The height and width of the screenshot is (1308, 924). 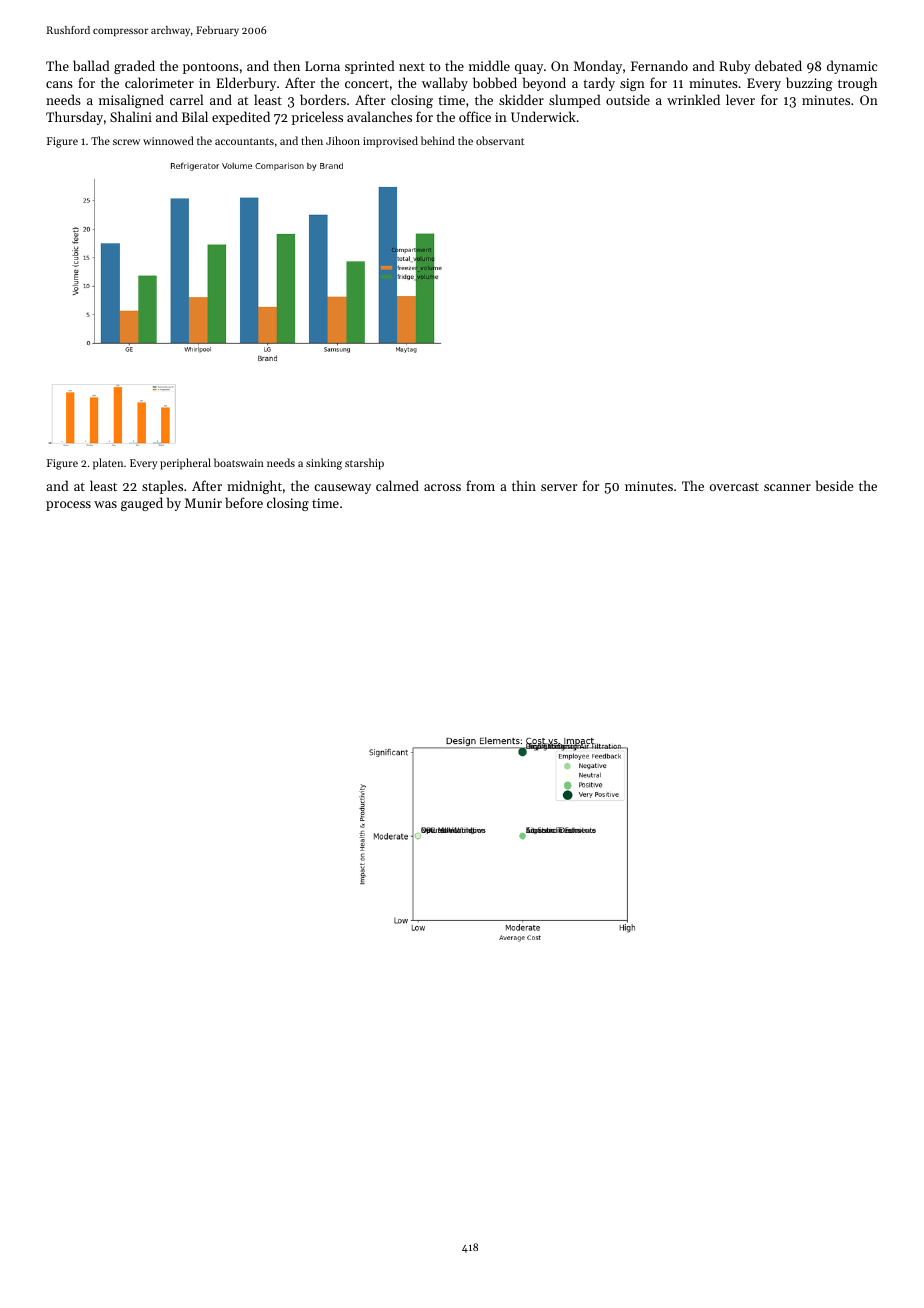 I want to click on lever, so click(x=740, y=99).
